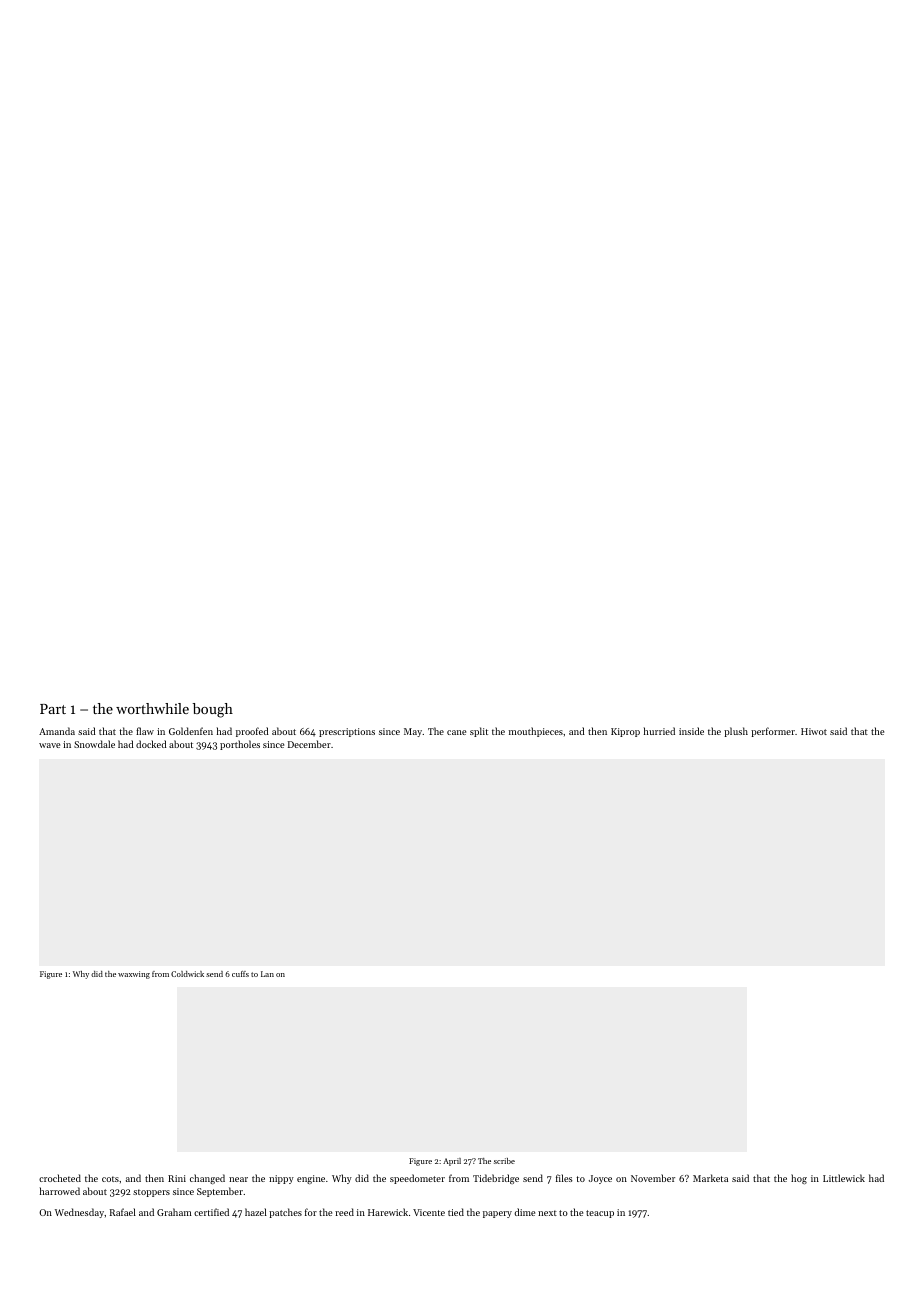  I want to click on waxwing, so click(134, 975).
